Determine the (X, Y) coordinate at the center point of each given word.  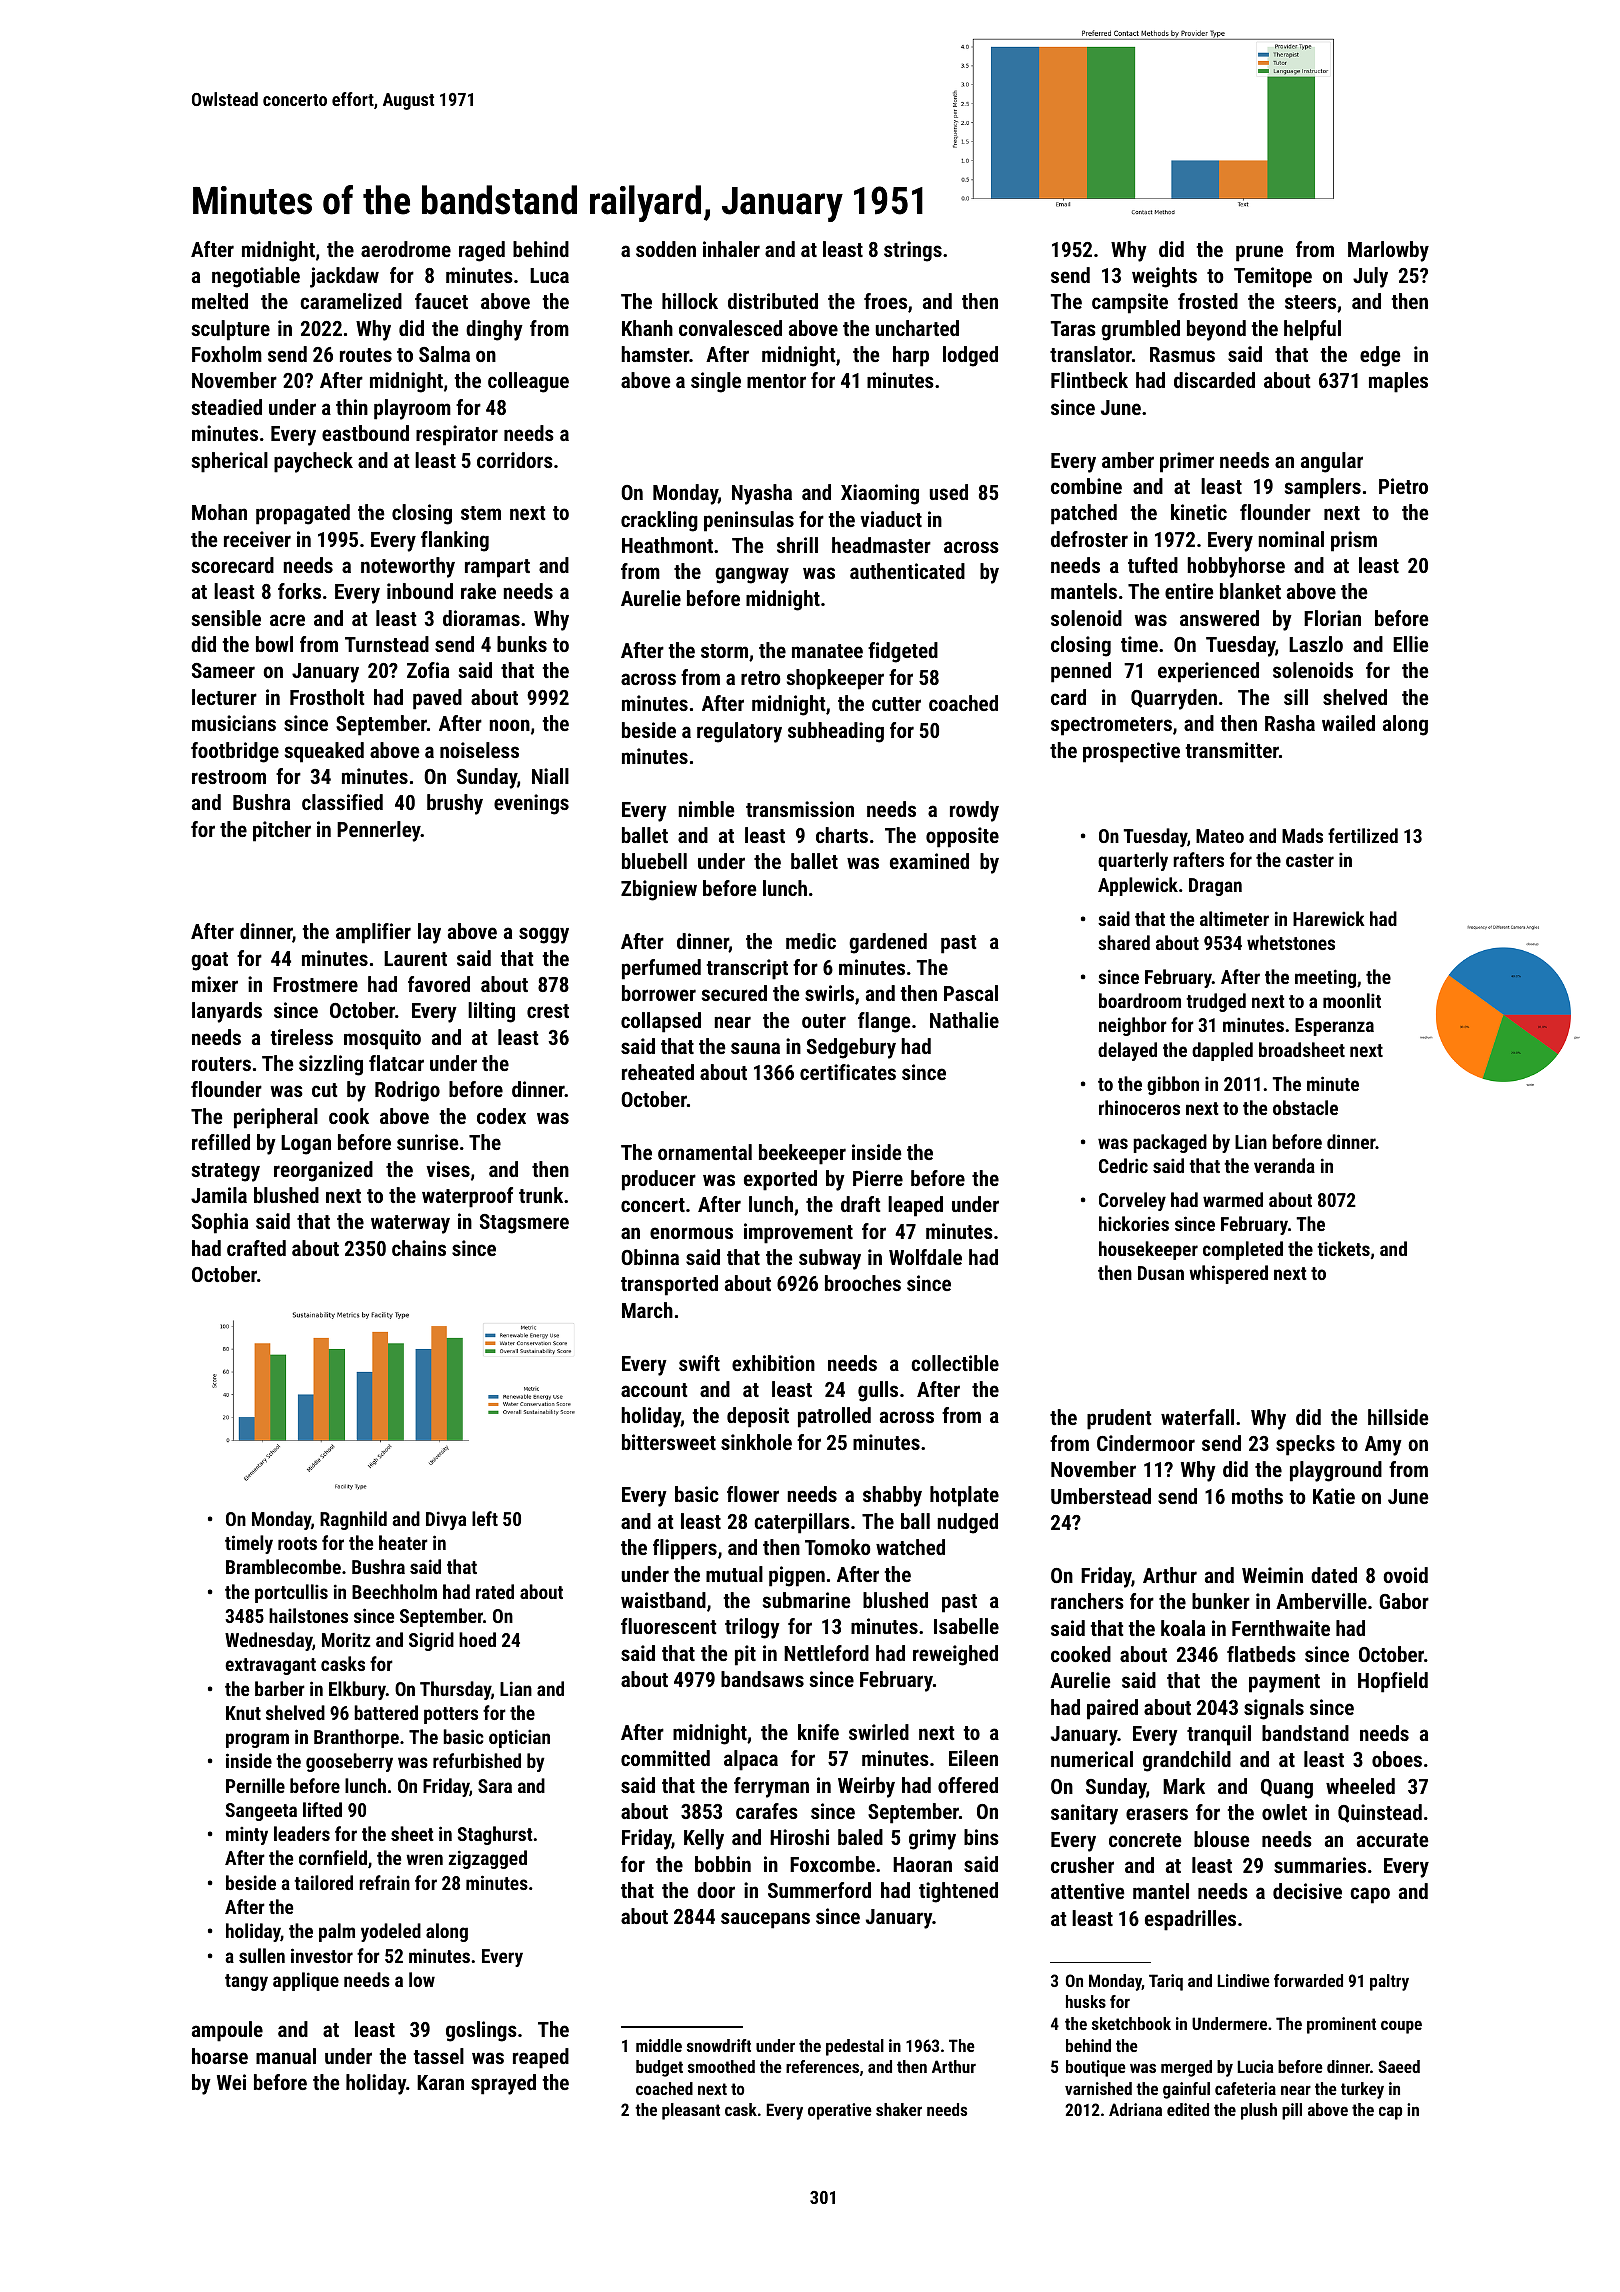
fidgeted (903, 652)
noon (509, 725)
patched (1084, 514)
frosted (1208, 301)
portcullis (291, 1593)
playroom (412, 409)
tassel (438, 2056)
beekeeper (802, 1154)
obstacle (1305, 1107)
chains (419, 1248)
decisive (1307, 1891)
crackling (659, 521)
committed (665, 1758)
